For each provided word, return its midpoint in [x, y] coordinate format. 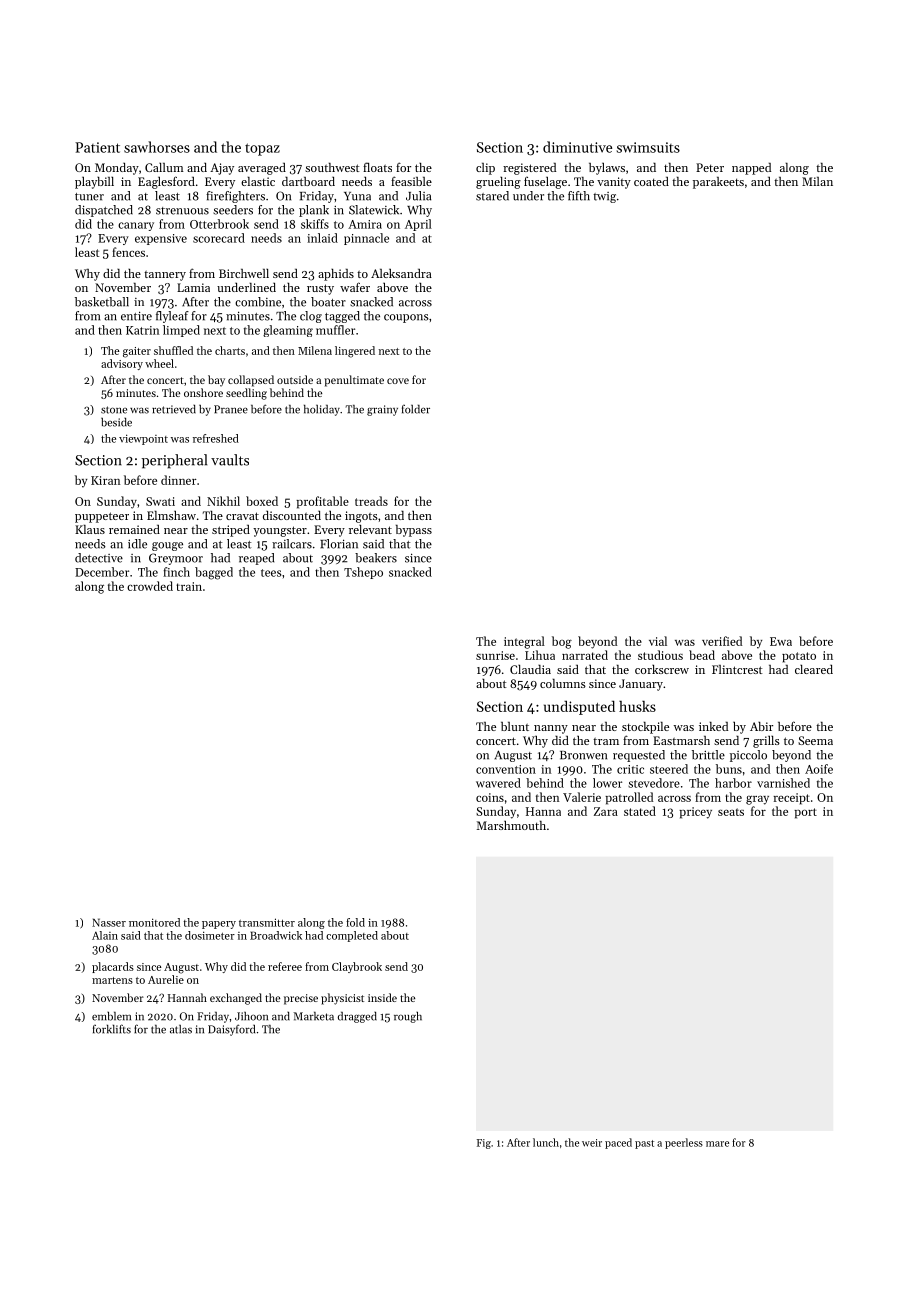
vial [658, 641]
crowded [150, 586]
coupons [406, 318]
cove [398, 381]
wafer [355, 287]
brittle [708, 755]
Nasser [109, 922]
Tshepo [363, 573]
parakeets [718, 183]
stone [114, 410]
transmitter [267, 922]
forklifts [112, 1029]
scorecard [219, 238]
